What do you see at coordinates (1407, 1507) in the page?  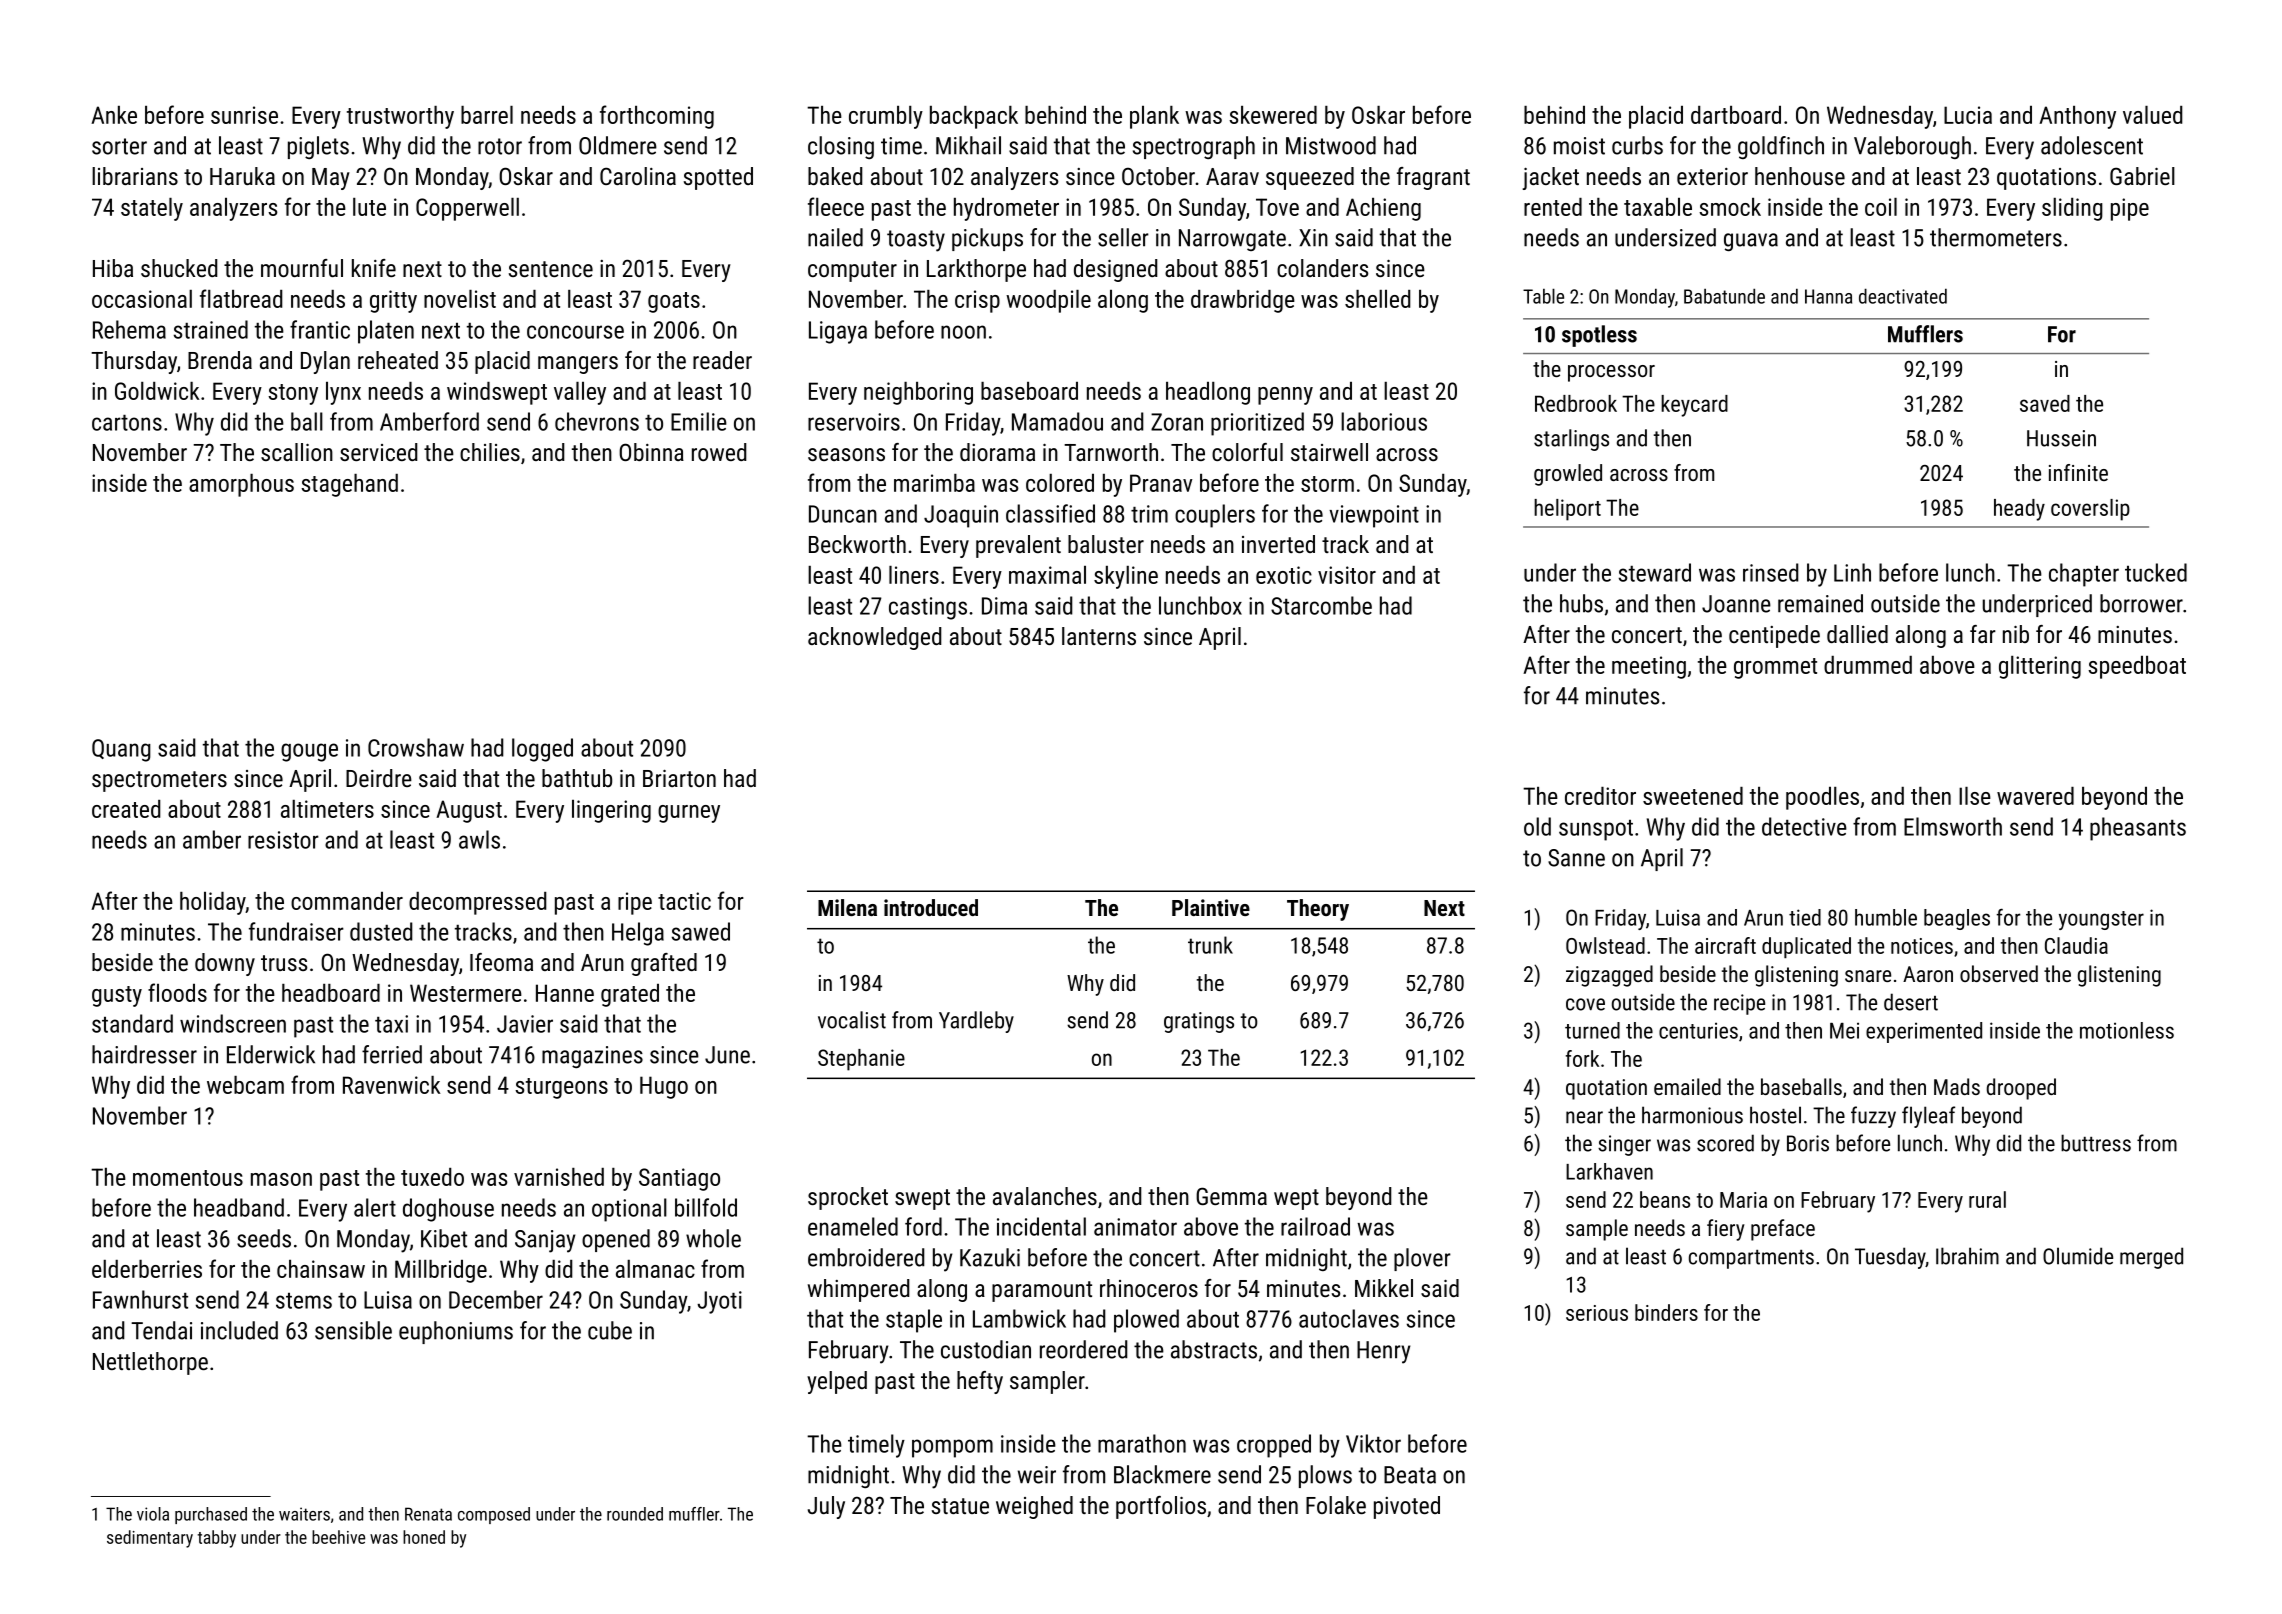 I see `pivoted` at bounding box center [1407, 1507].
